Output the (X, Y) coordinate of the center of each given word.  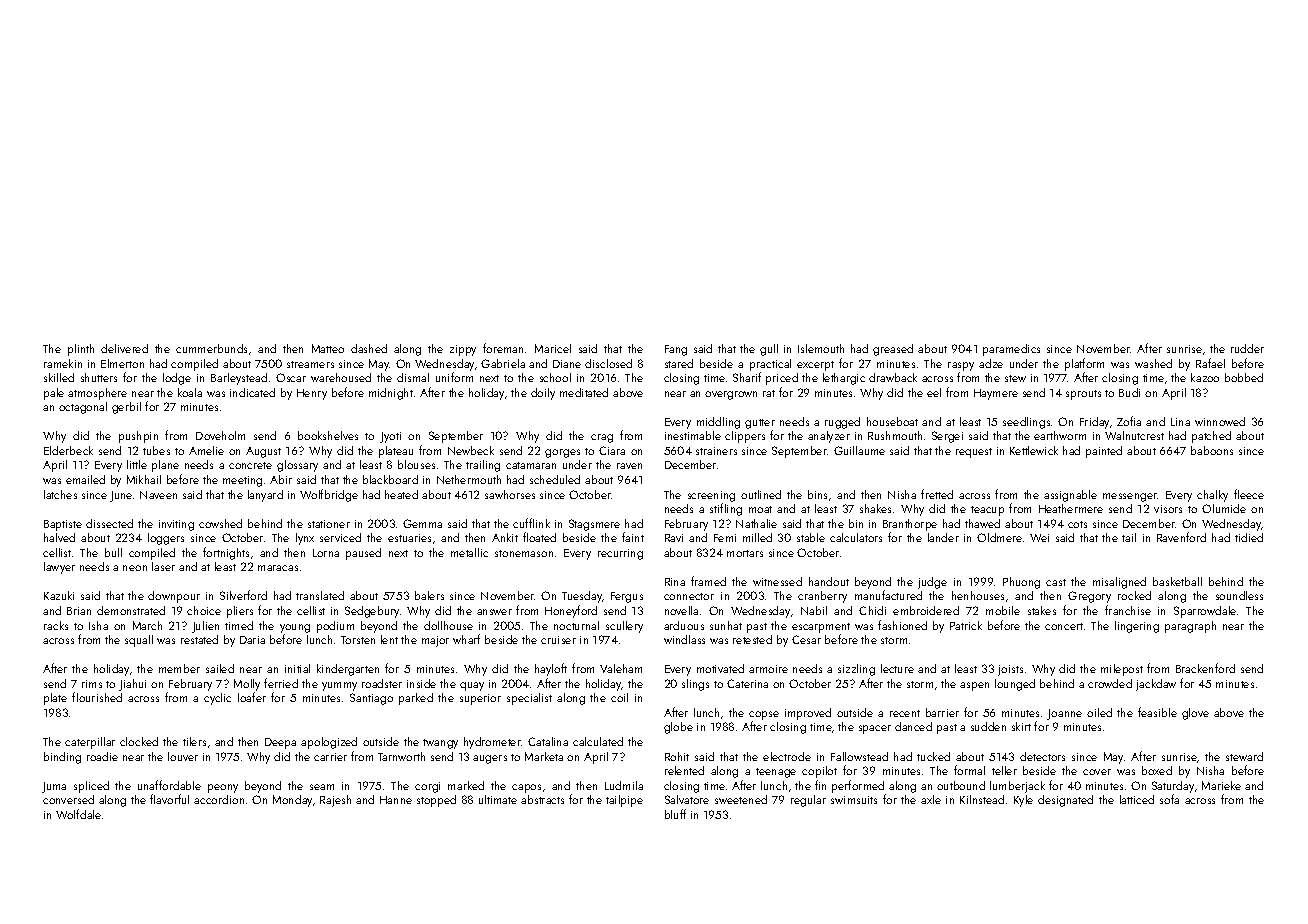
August (263, 452)
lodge (177, 379)
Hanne (396, 800)
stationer (329, 524)
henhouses (978, 595)
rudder (1247, 348)
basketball (1177, 581)
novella (681, 610)
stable (811, 537)
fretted (937, 494)
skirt (1021, 726)
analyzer (829, 437)
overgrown (731, 395)
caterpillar (90, 743)
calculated (598, 741)
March (147, 625)
